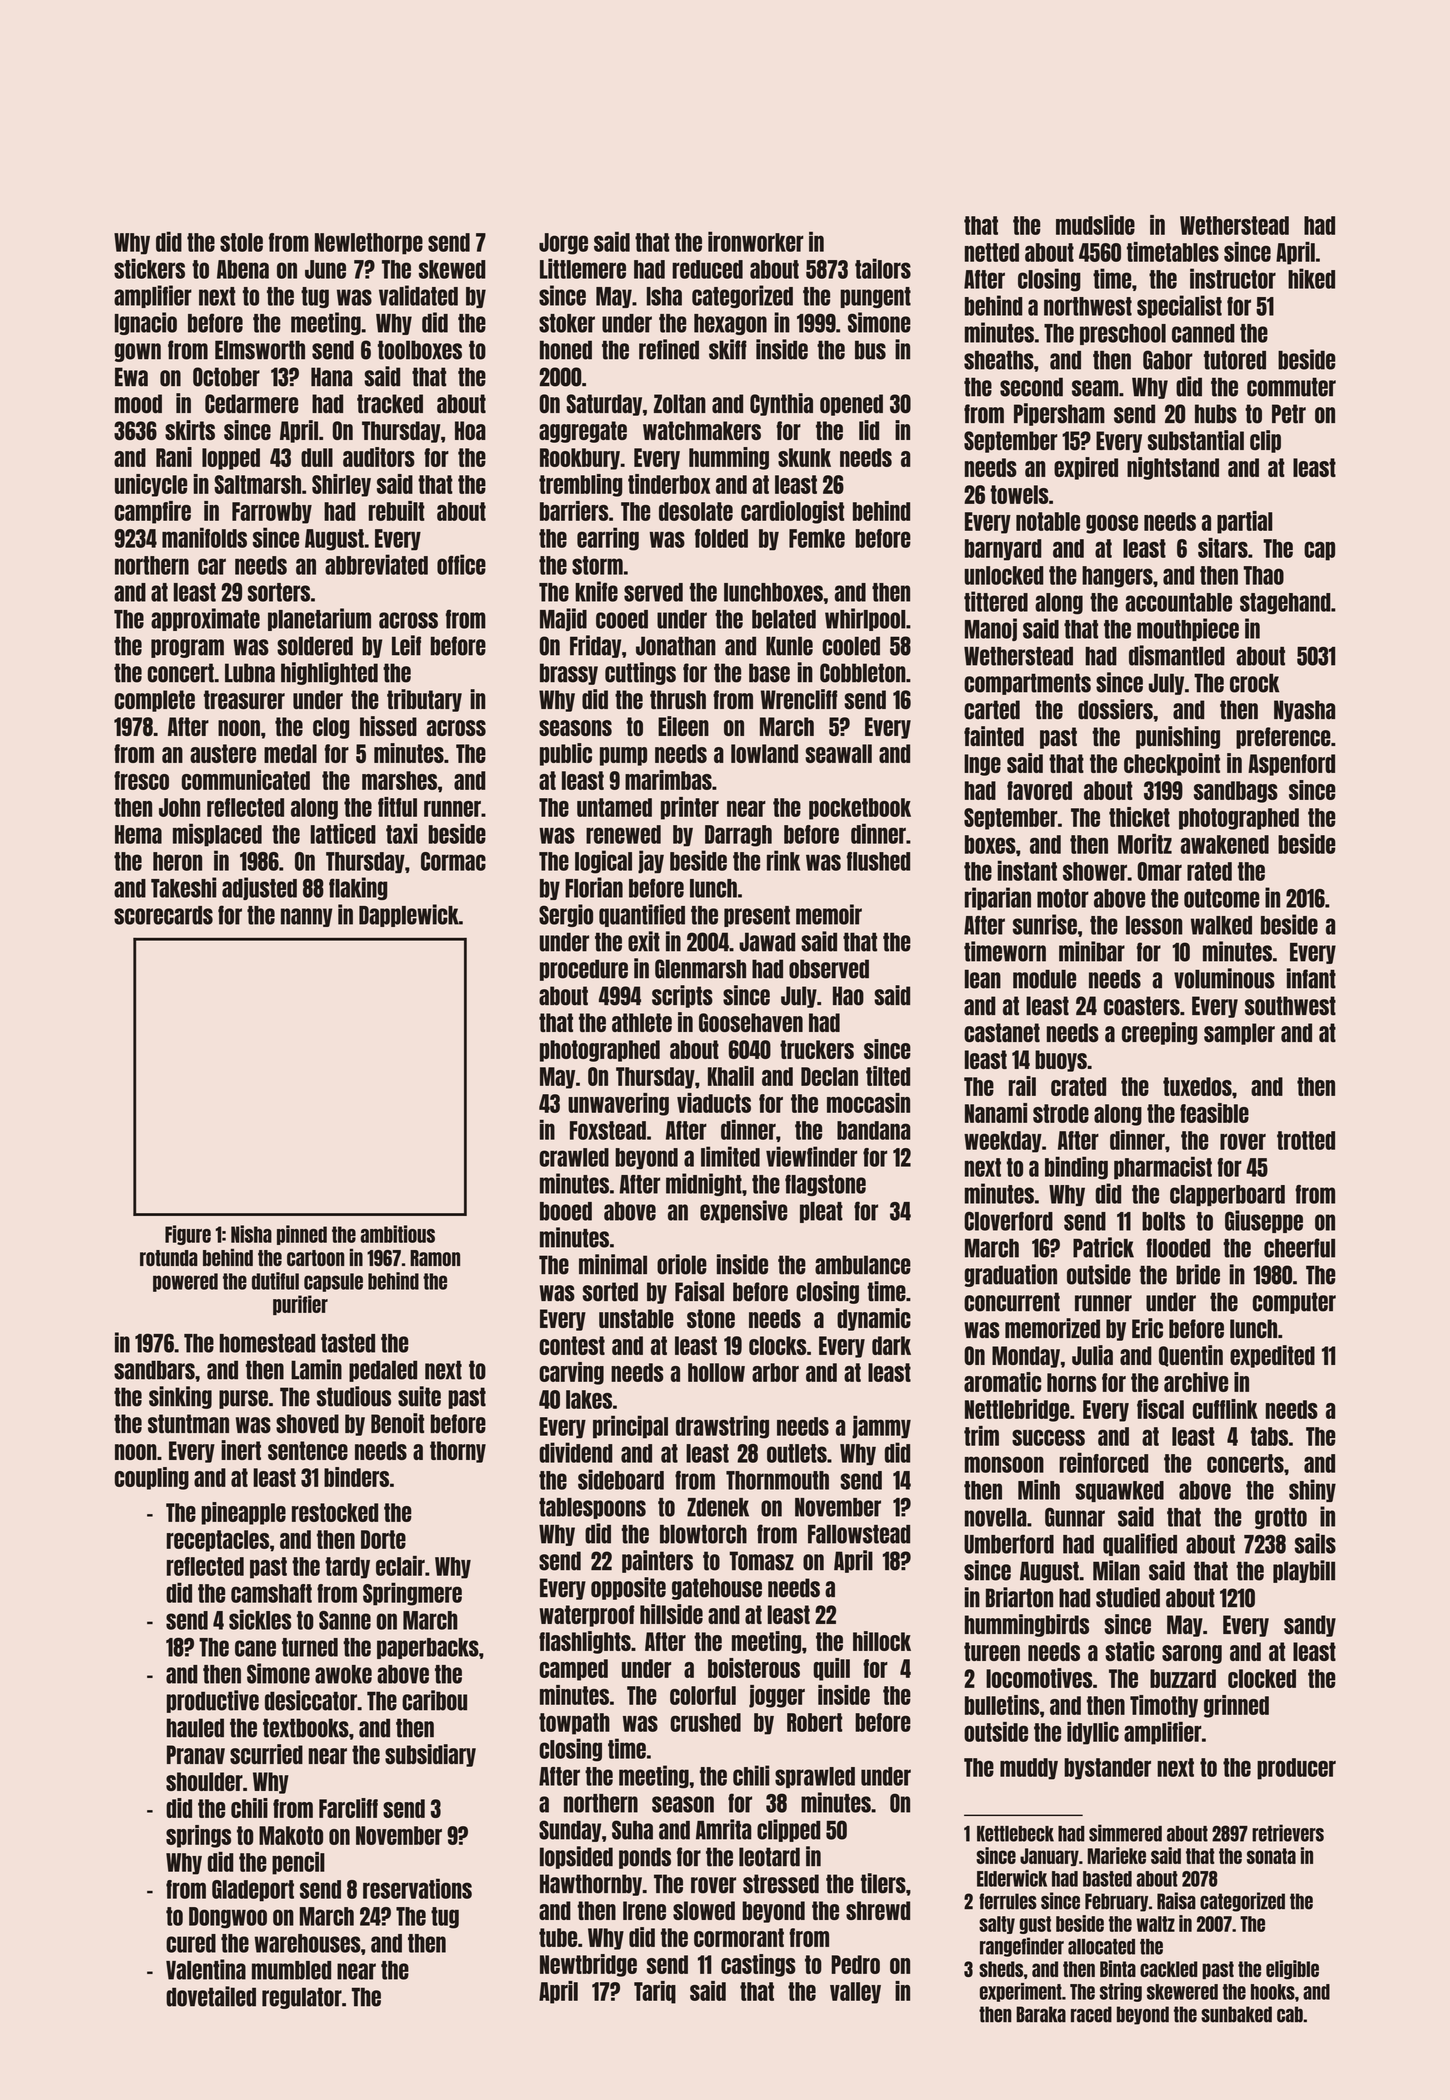  I want to click on Majid, so click(563, 619).
